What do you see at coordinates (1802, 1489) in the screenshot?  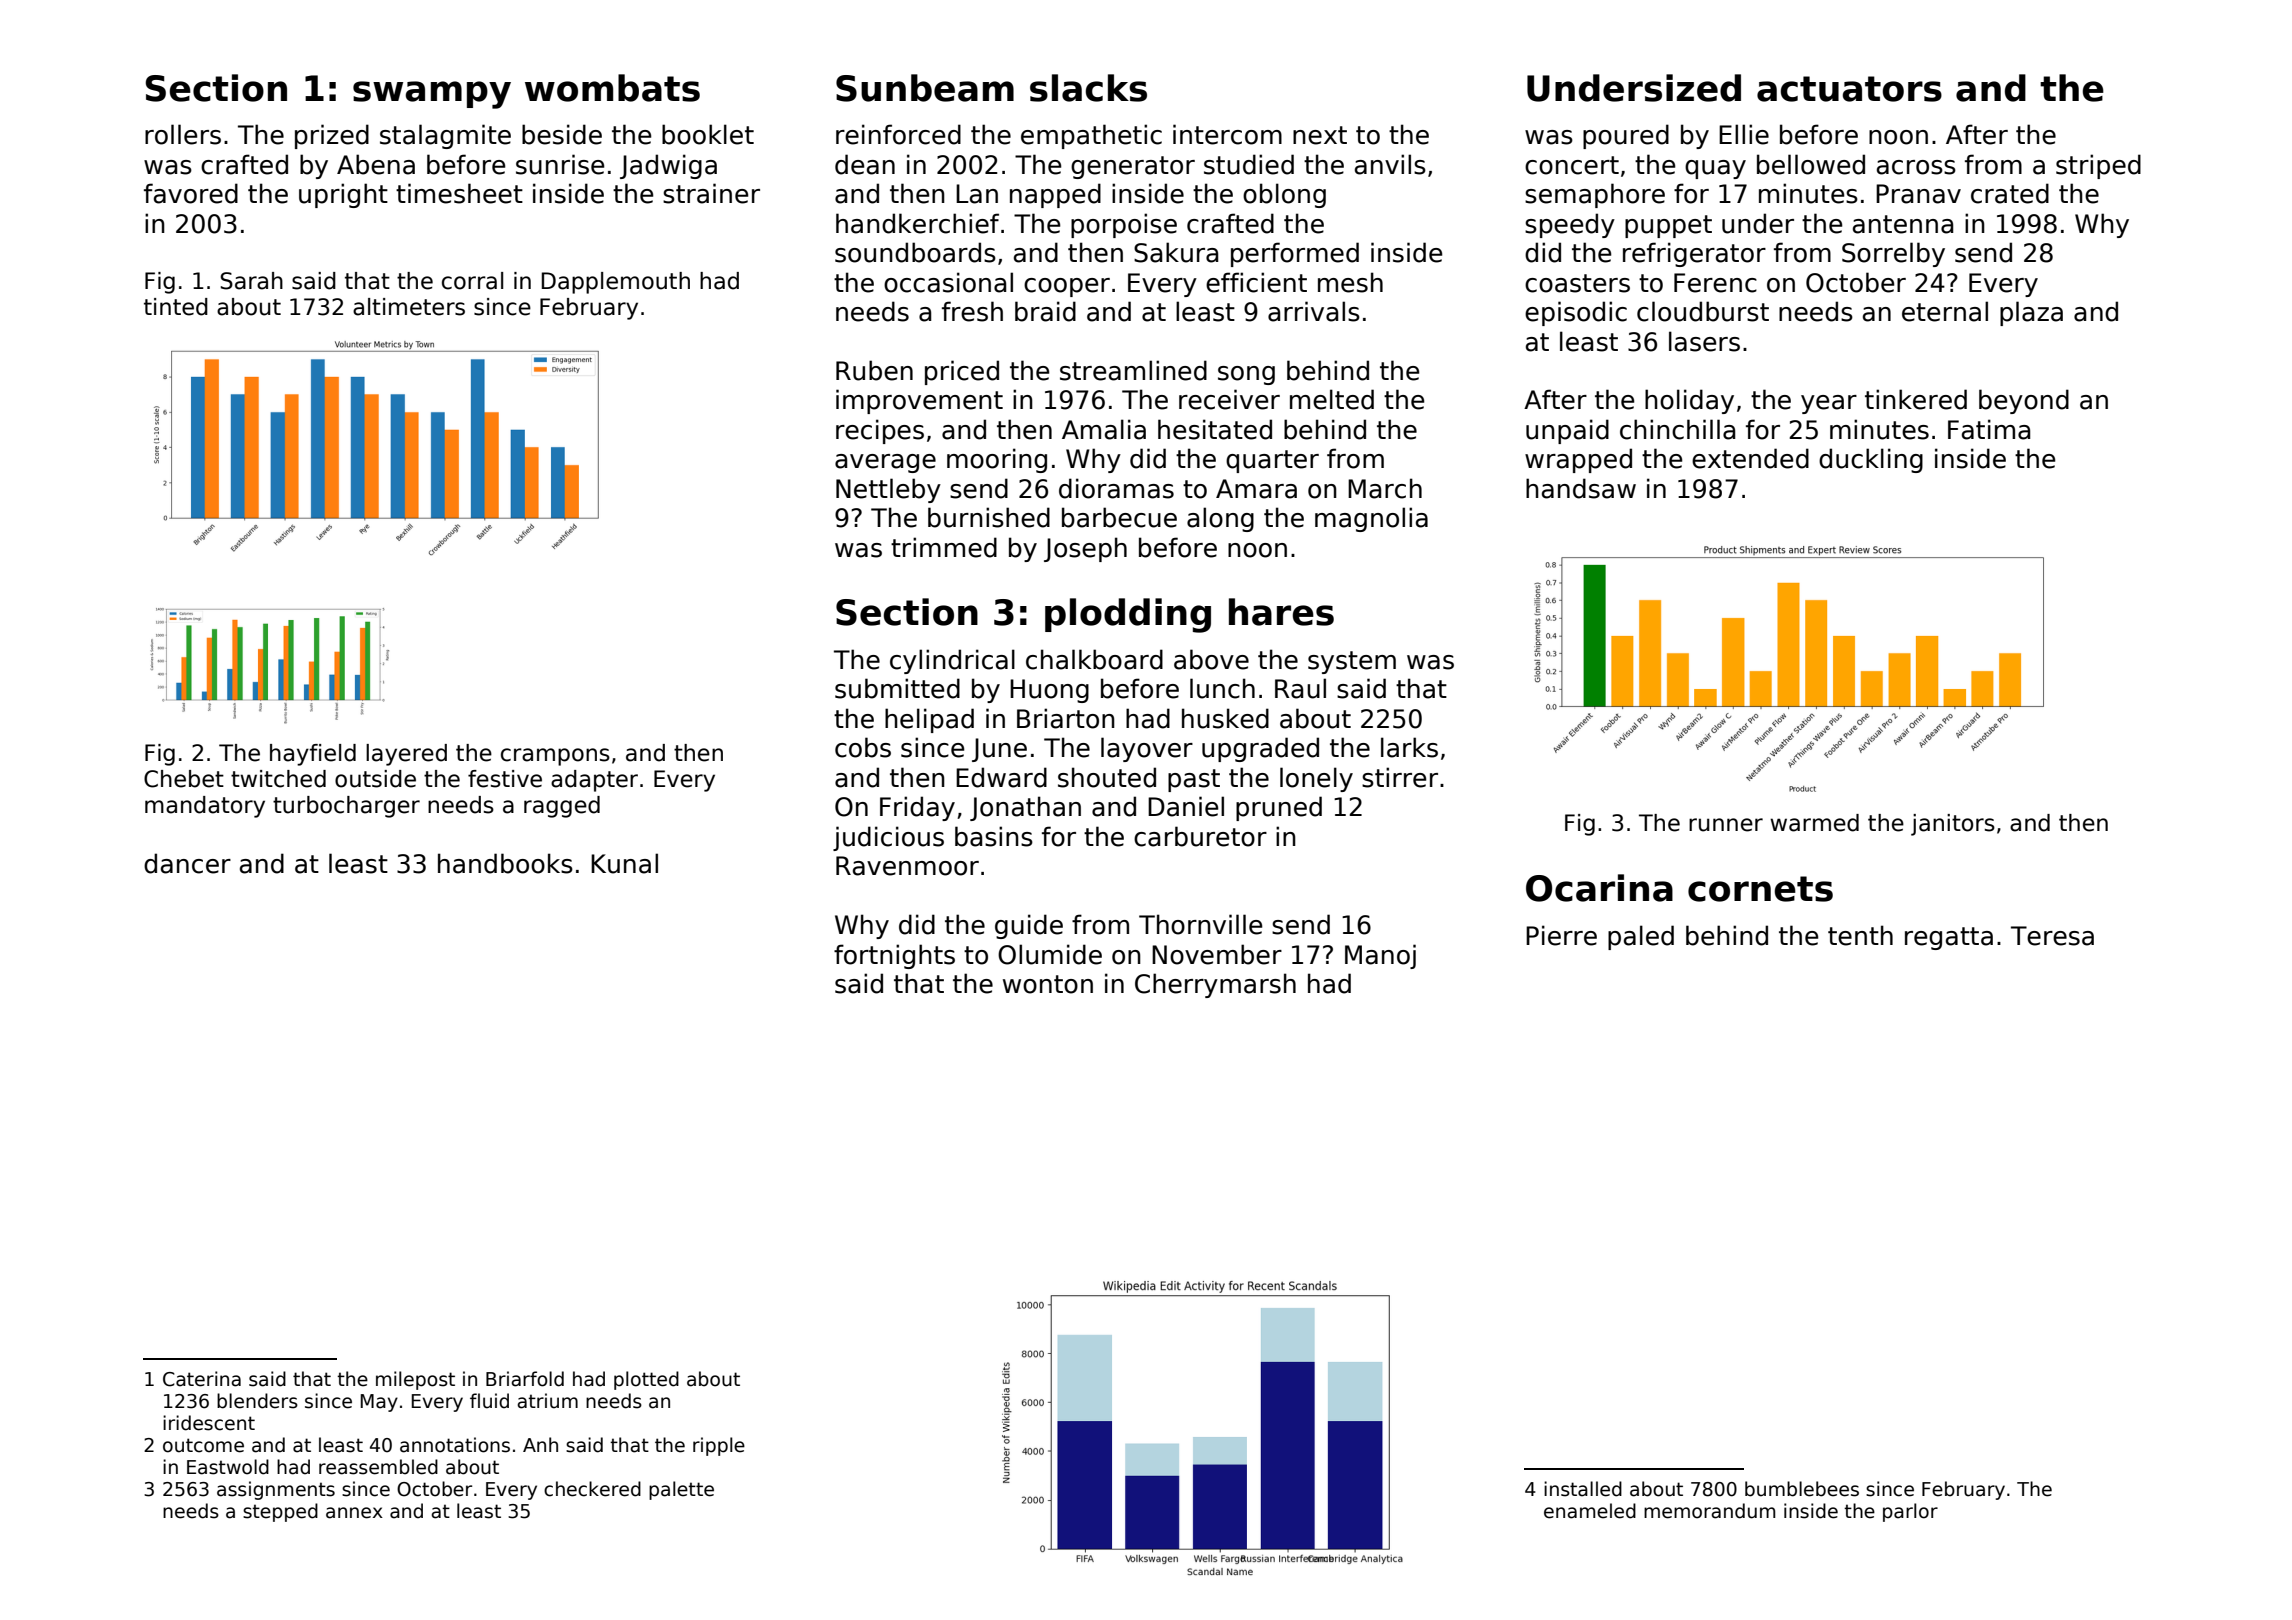 I see `bumblebees` at bounding box center [1802, 1489].
